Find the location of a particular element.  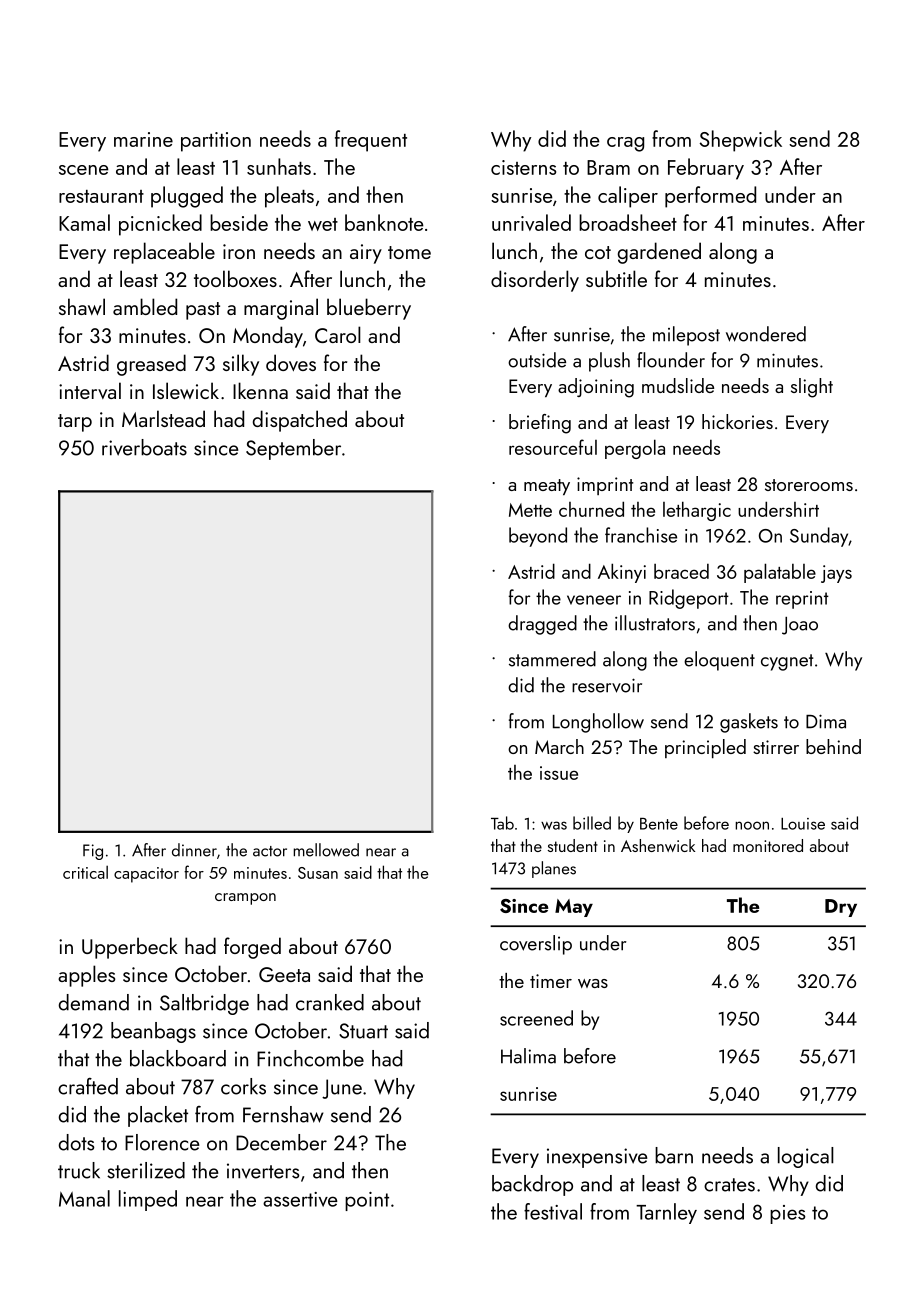

Shepwick is located at coordinates (741, 141).
